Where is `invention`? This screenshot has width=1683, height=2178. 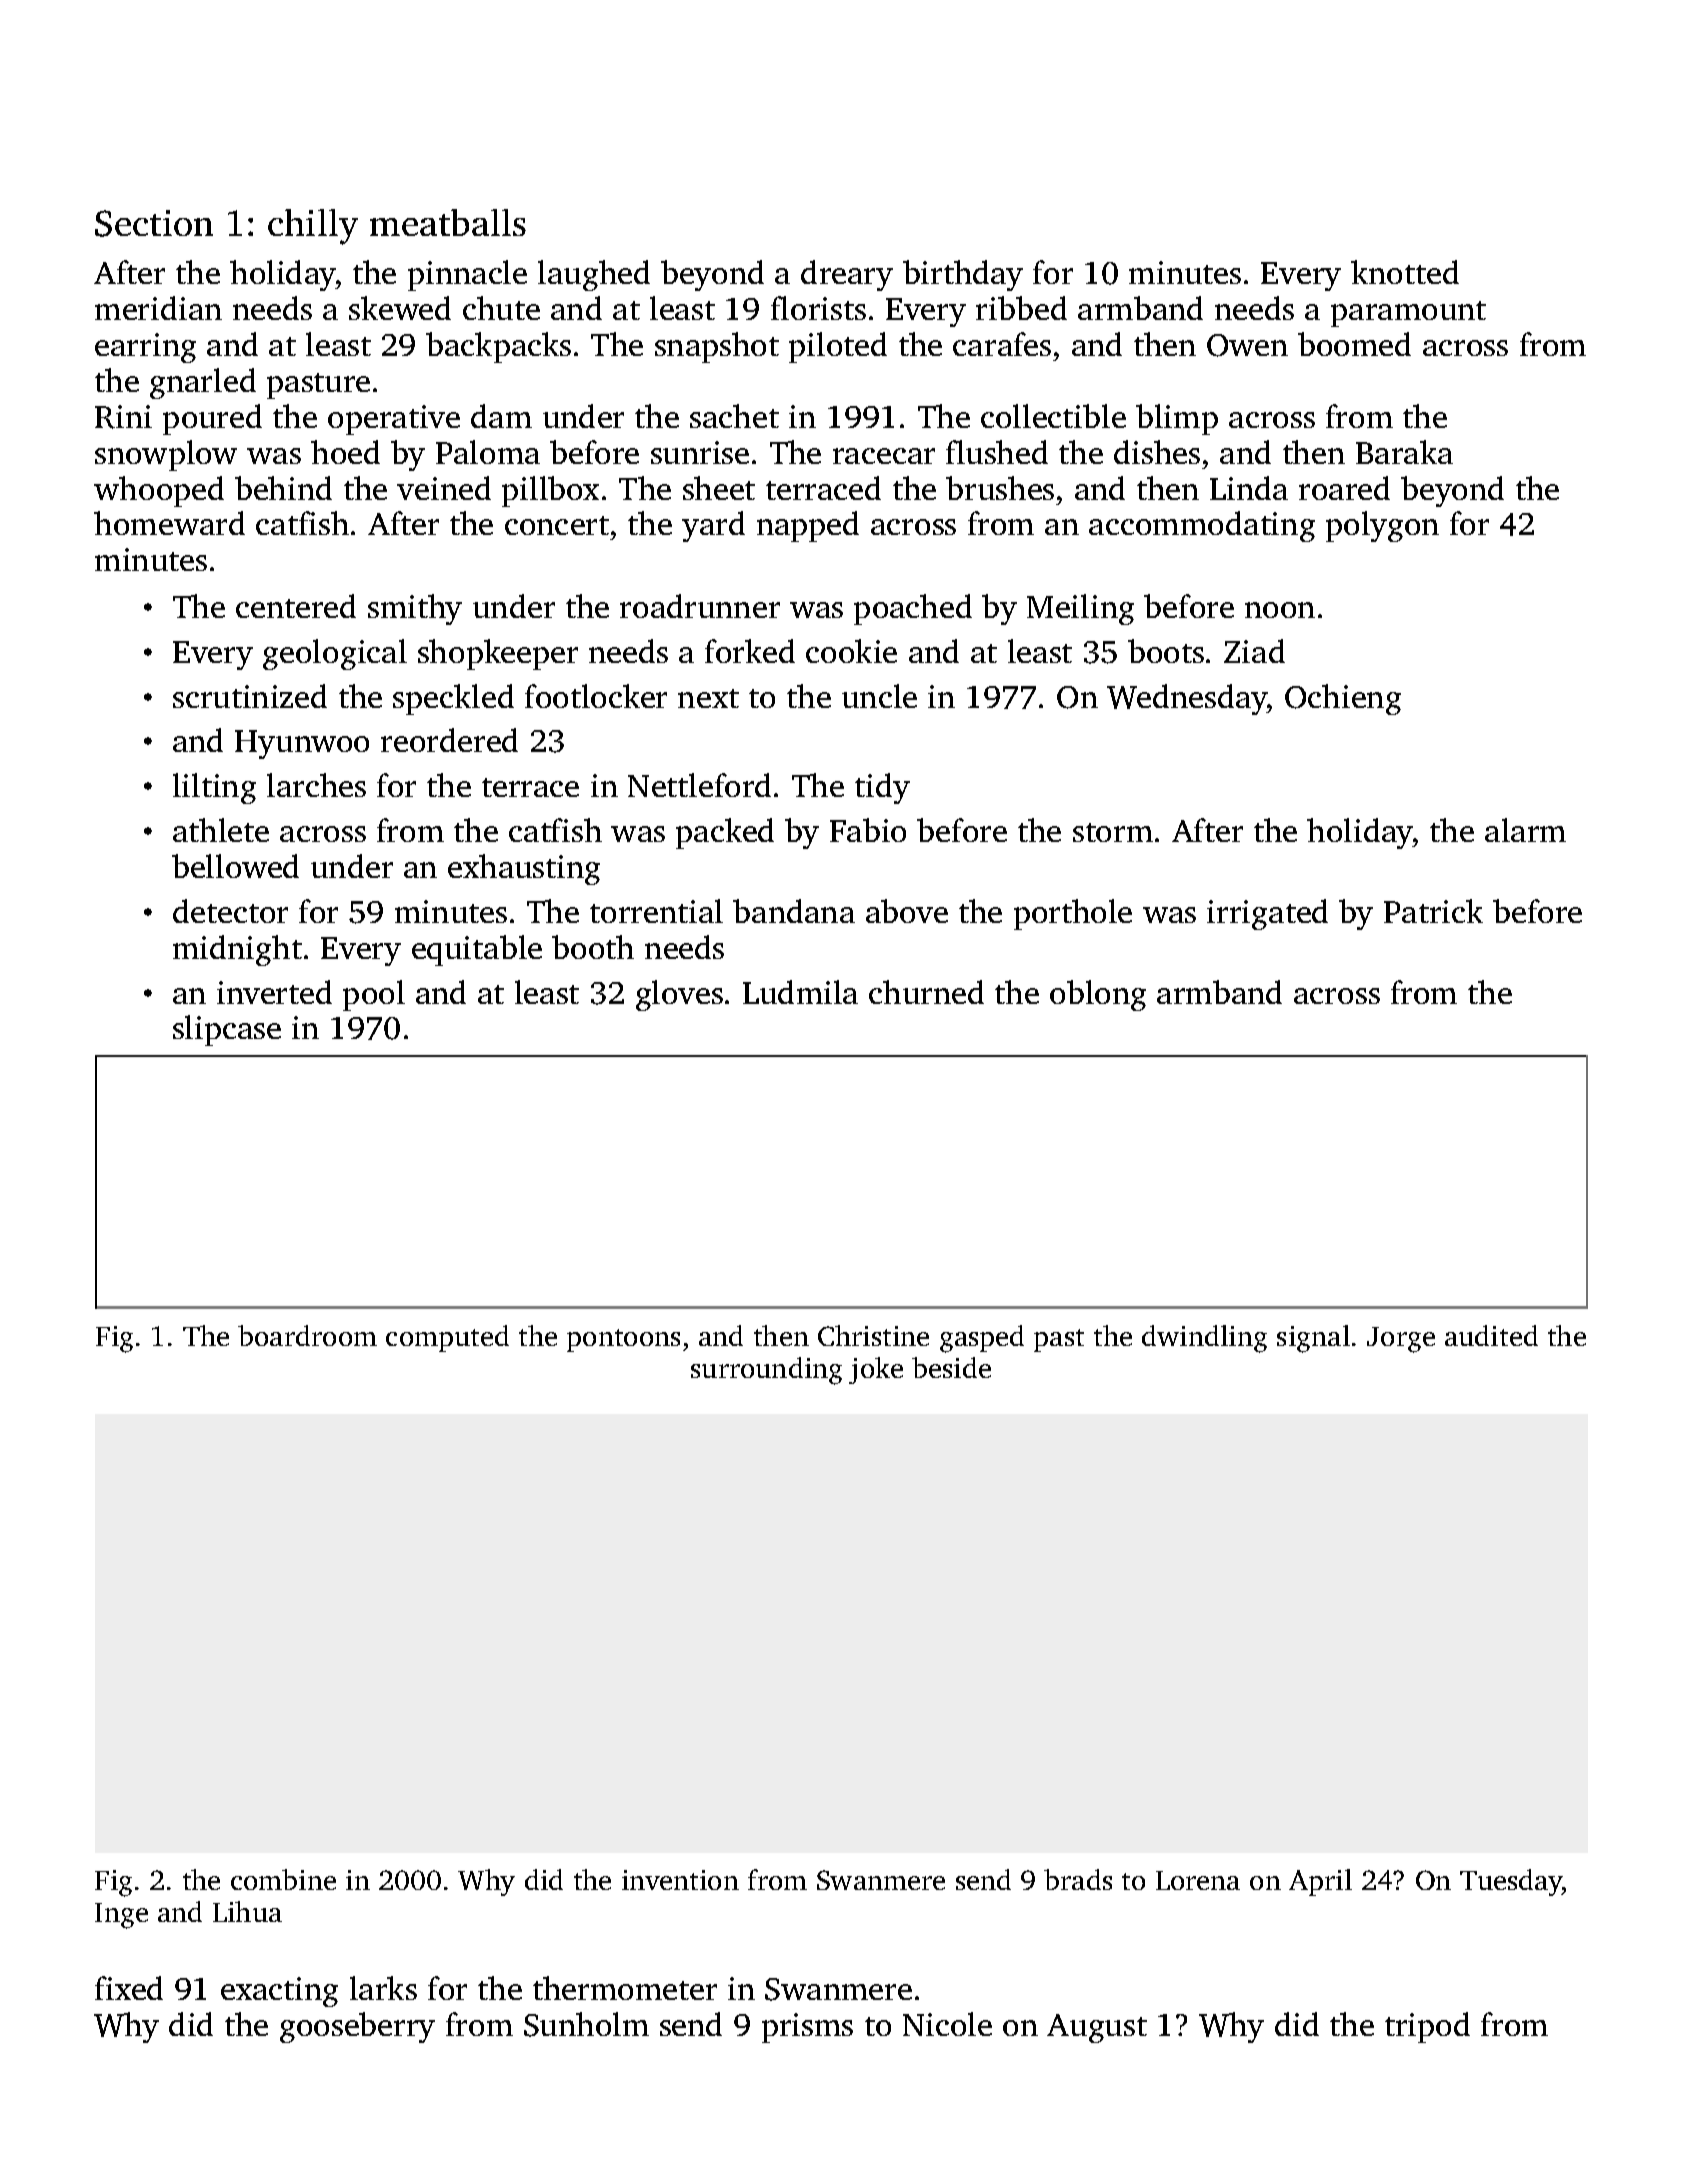
invention is located at coordinates (680, 1880).
